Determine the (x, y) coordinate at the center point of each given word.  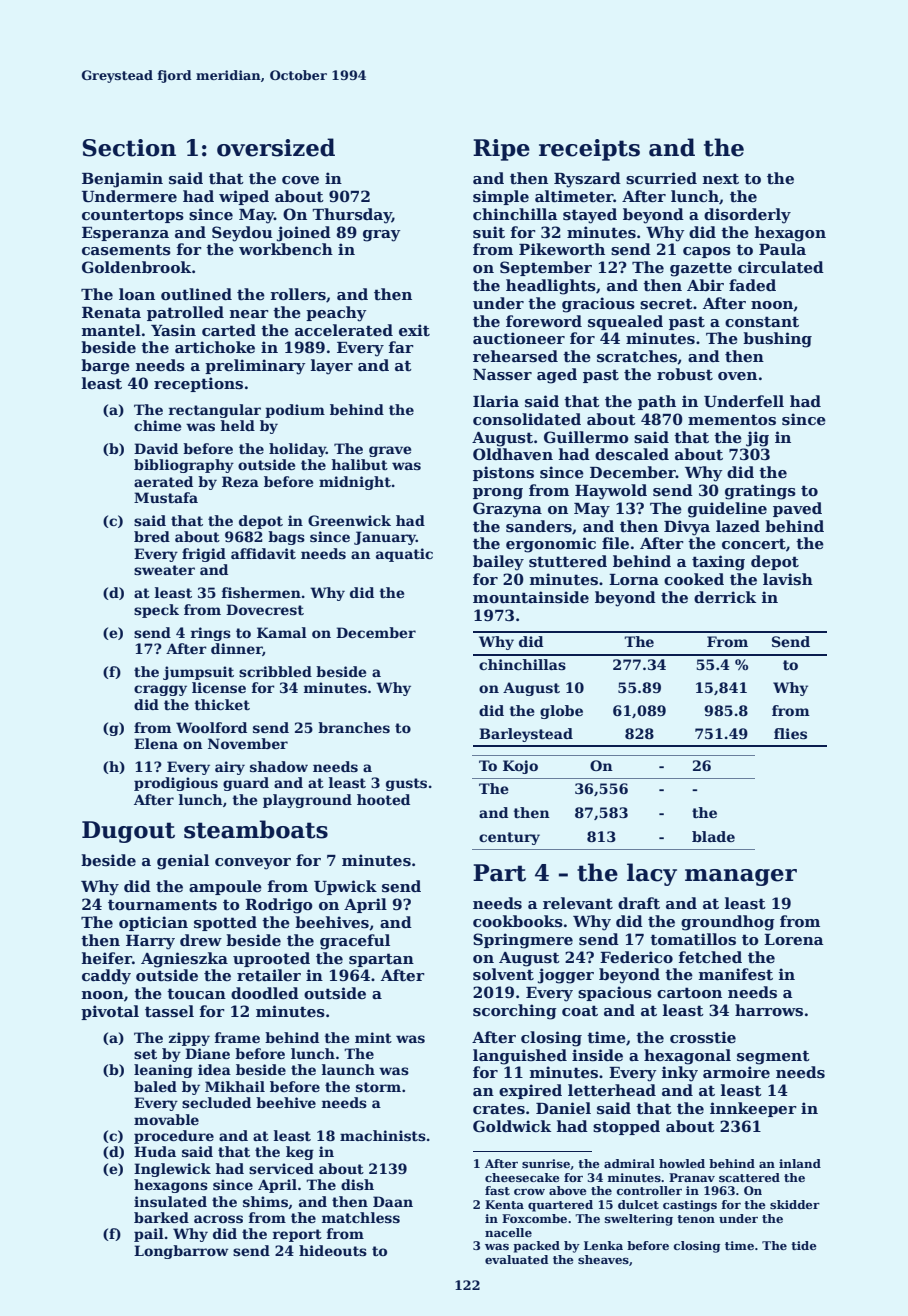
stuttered (568, 561)
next (721, 178)
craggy (160, 690)
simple (501, 197)
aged (557, 376)
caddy (106, 977)
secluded (216, 1102)
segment (773, 1057)
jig (757, 439)
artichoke (215, 347)
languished (520, 1057)
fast (497, 1190)
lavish (788, 579)
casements (126, 250)
